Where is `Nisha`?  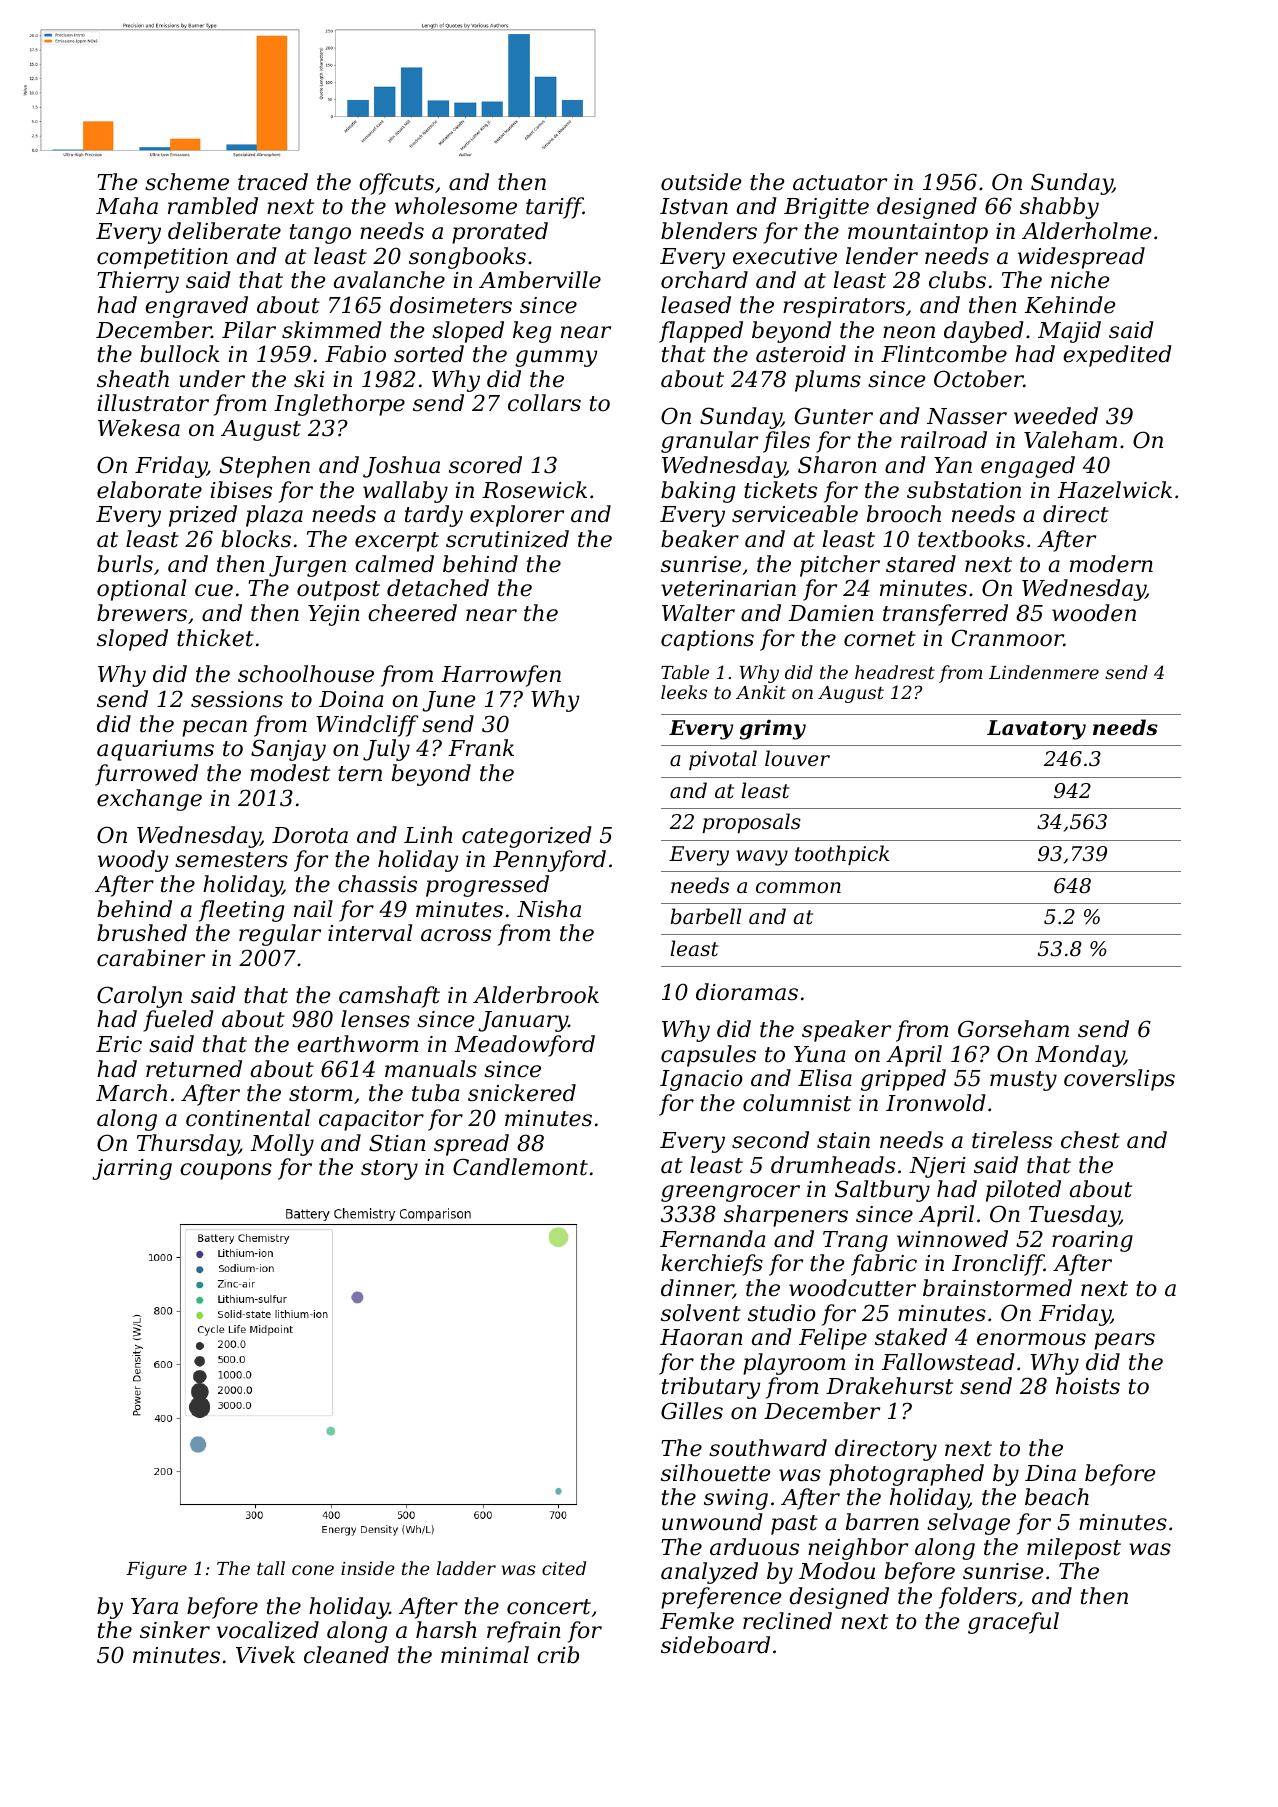 Nisha is located at coordinates (549, 909).
